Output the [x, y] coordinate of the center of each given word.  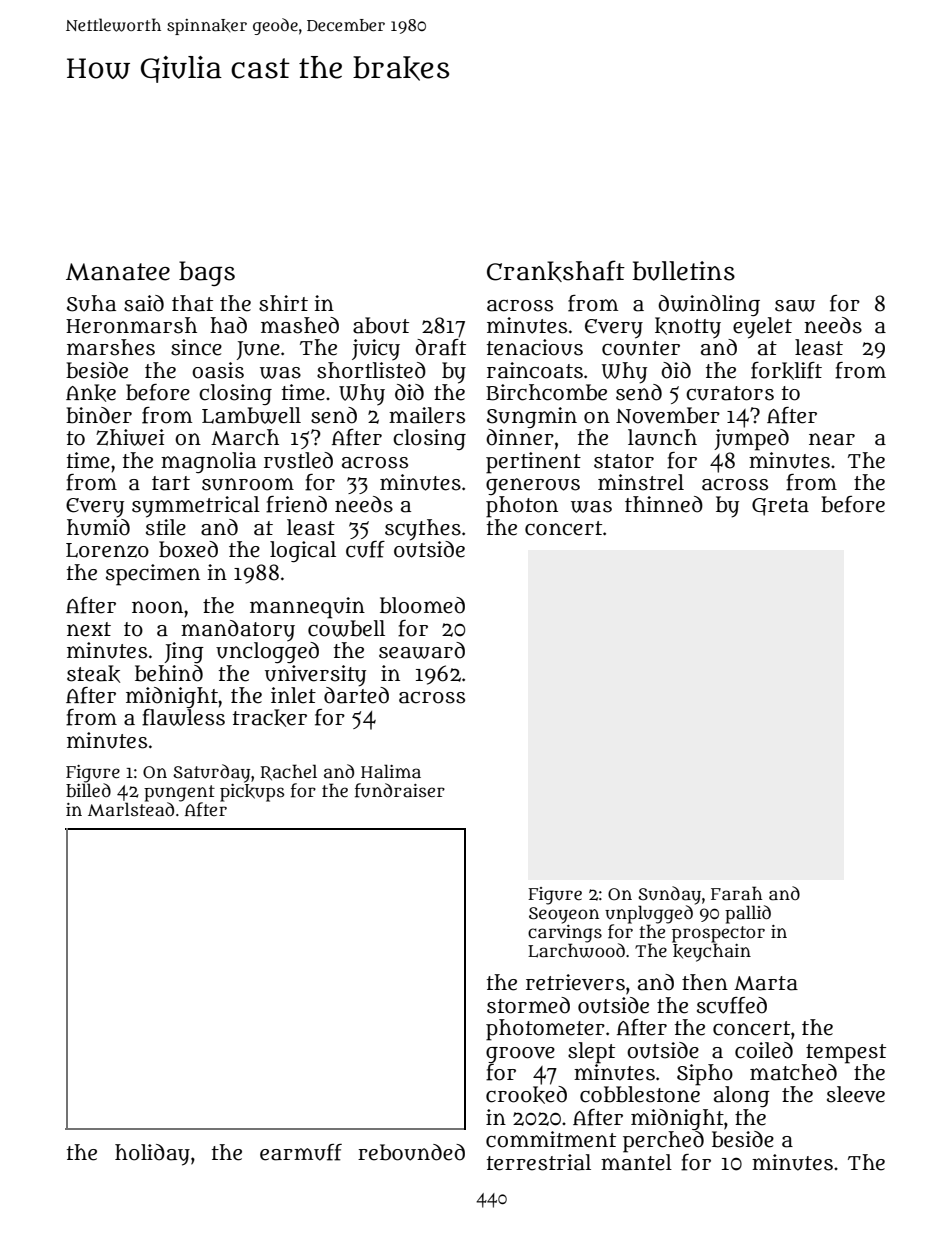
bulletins [683, 271]
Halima [391, 771]
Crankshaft [556, 271]
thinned [664, 504]
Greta [780, 507]
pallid [748, 914]
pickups [252, 793]
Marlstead [131, 809]
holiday [152, 1155]
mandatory [238, 631]
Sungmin [532, 417]
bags [207, 273]
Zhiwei [130, 437]
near [832, 439]
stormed [528, 1005]
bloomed [422, 605]
